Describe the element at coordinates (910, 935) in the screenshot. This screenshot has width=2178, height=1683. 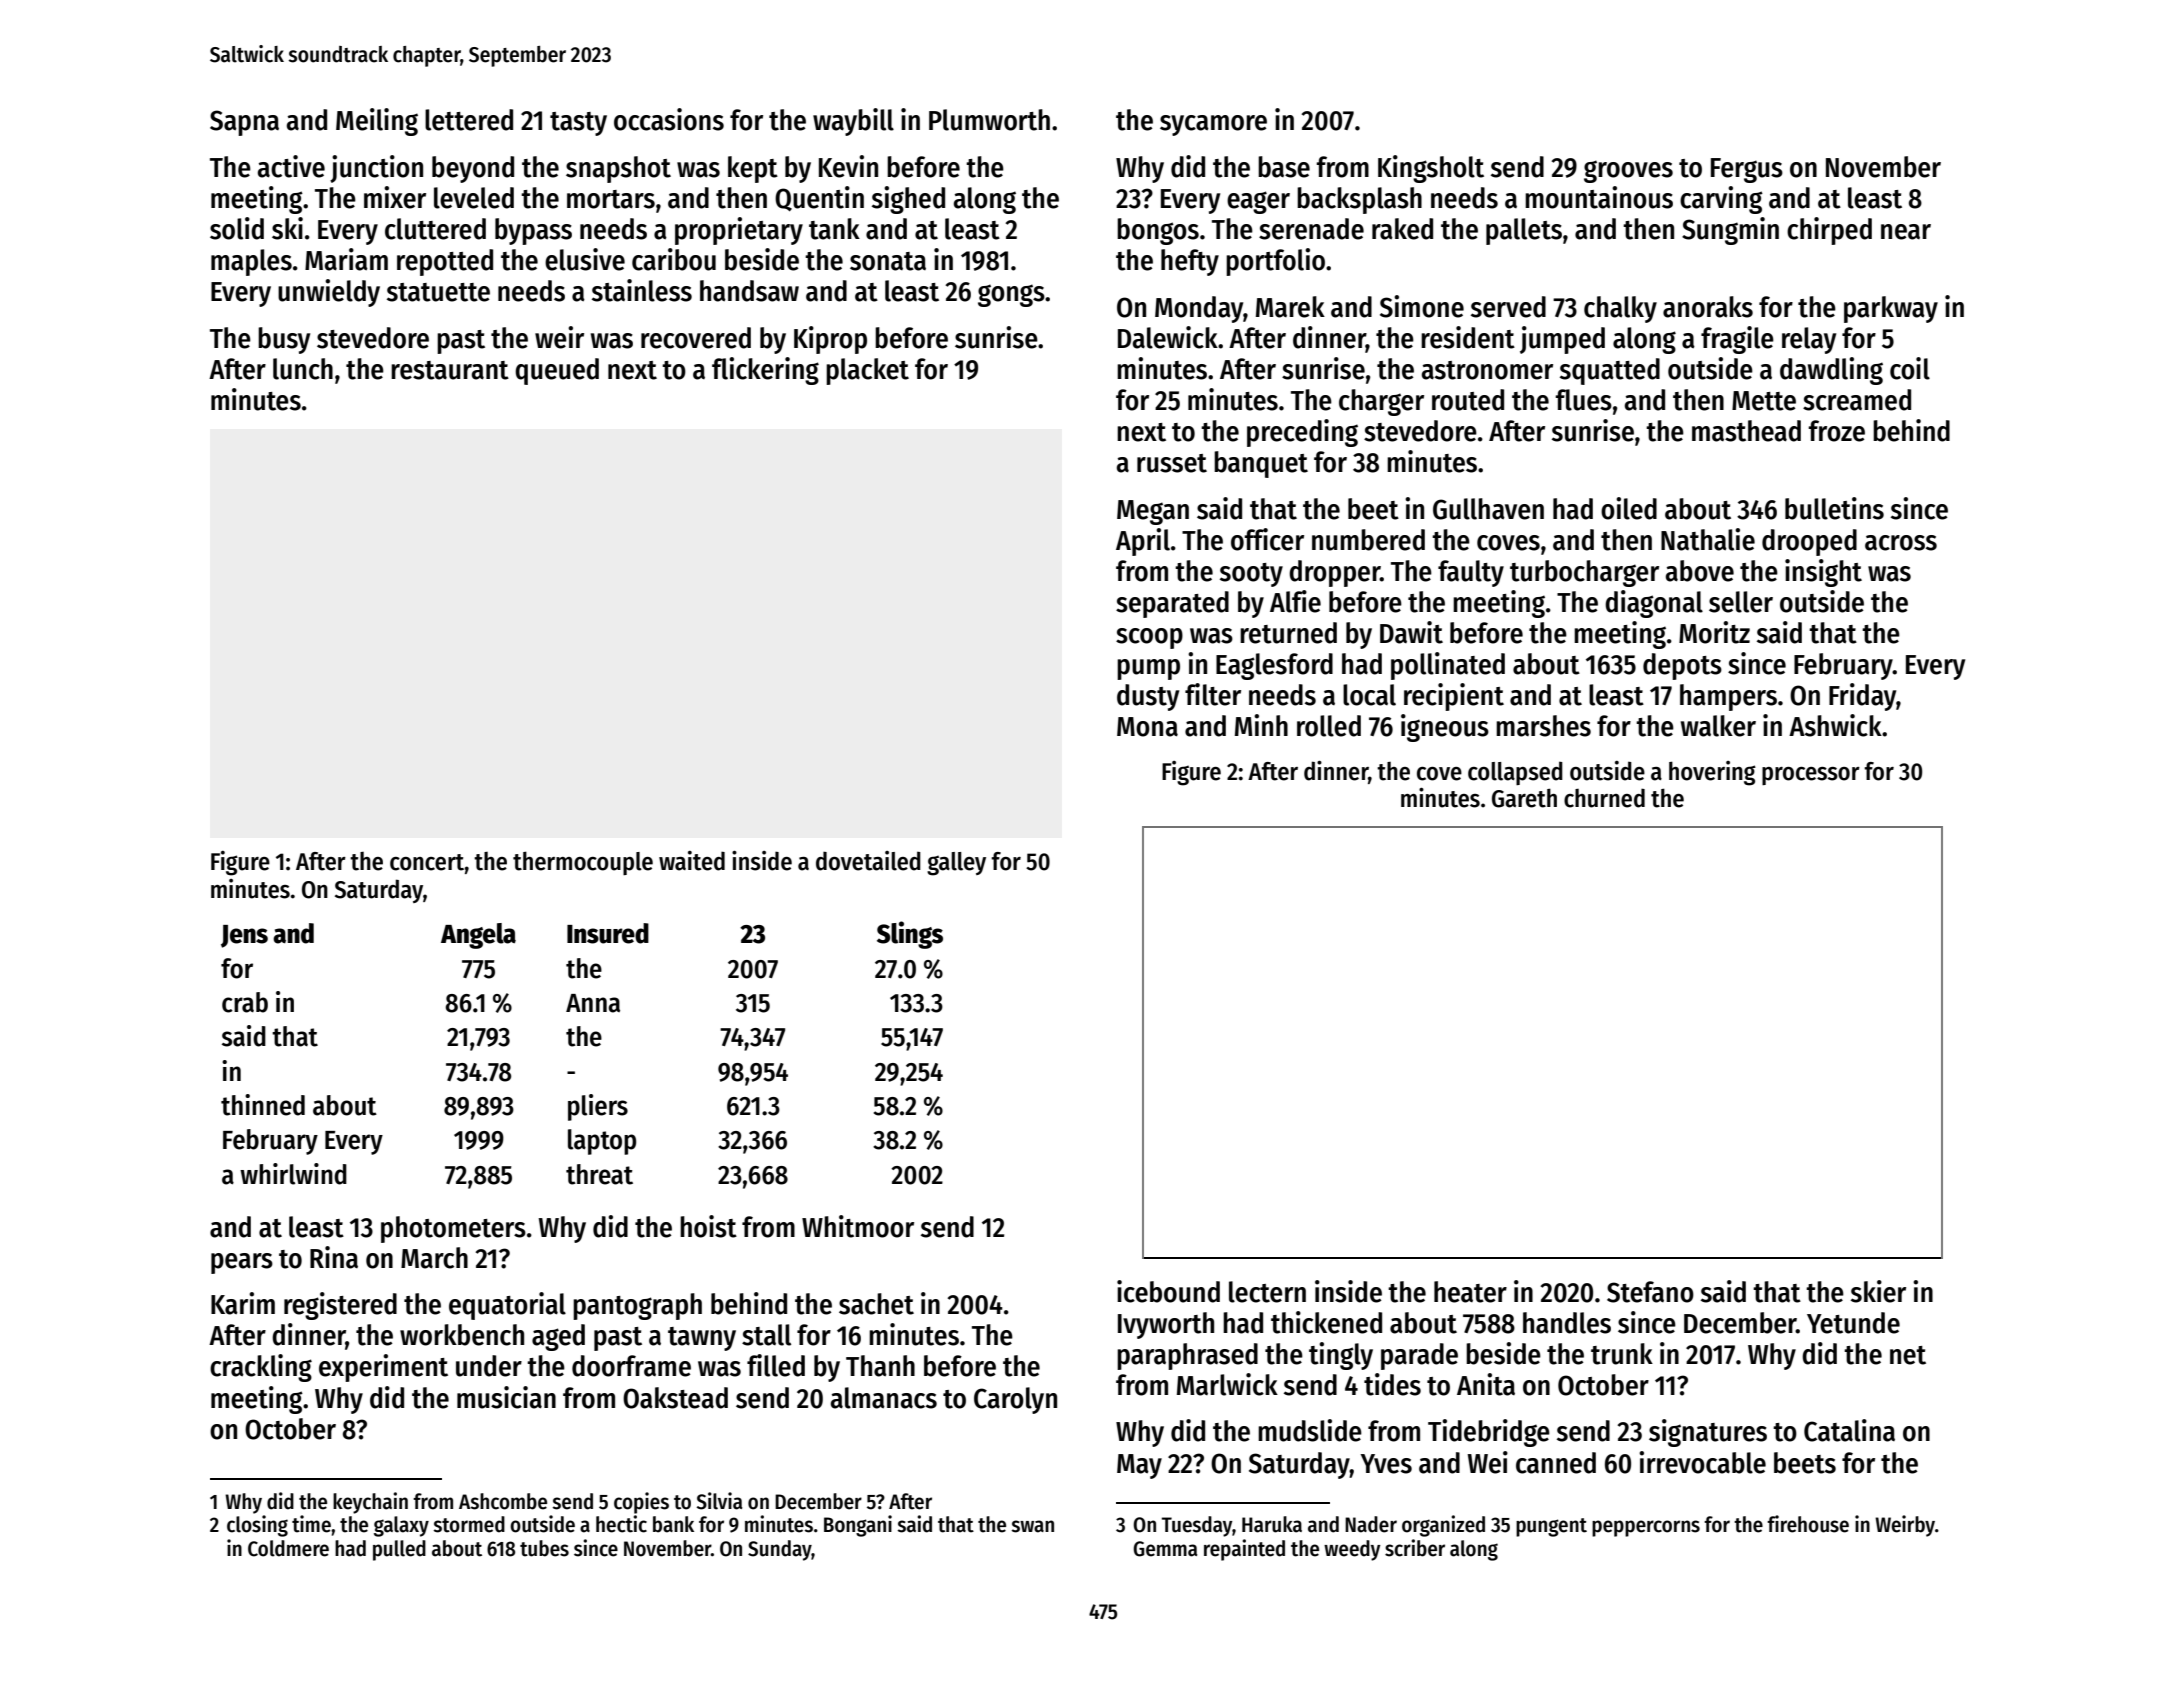
I see `Slings` at that location.
